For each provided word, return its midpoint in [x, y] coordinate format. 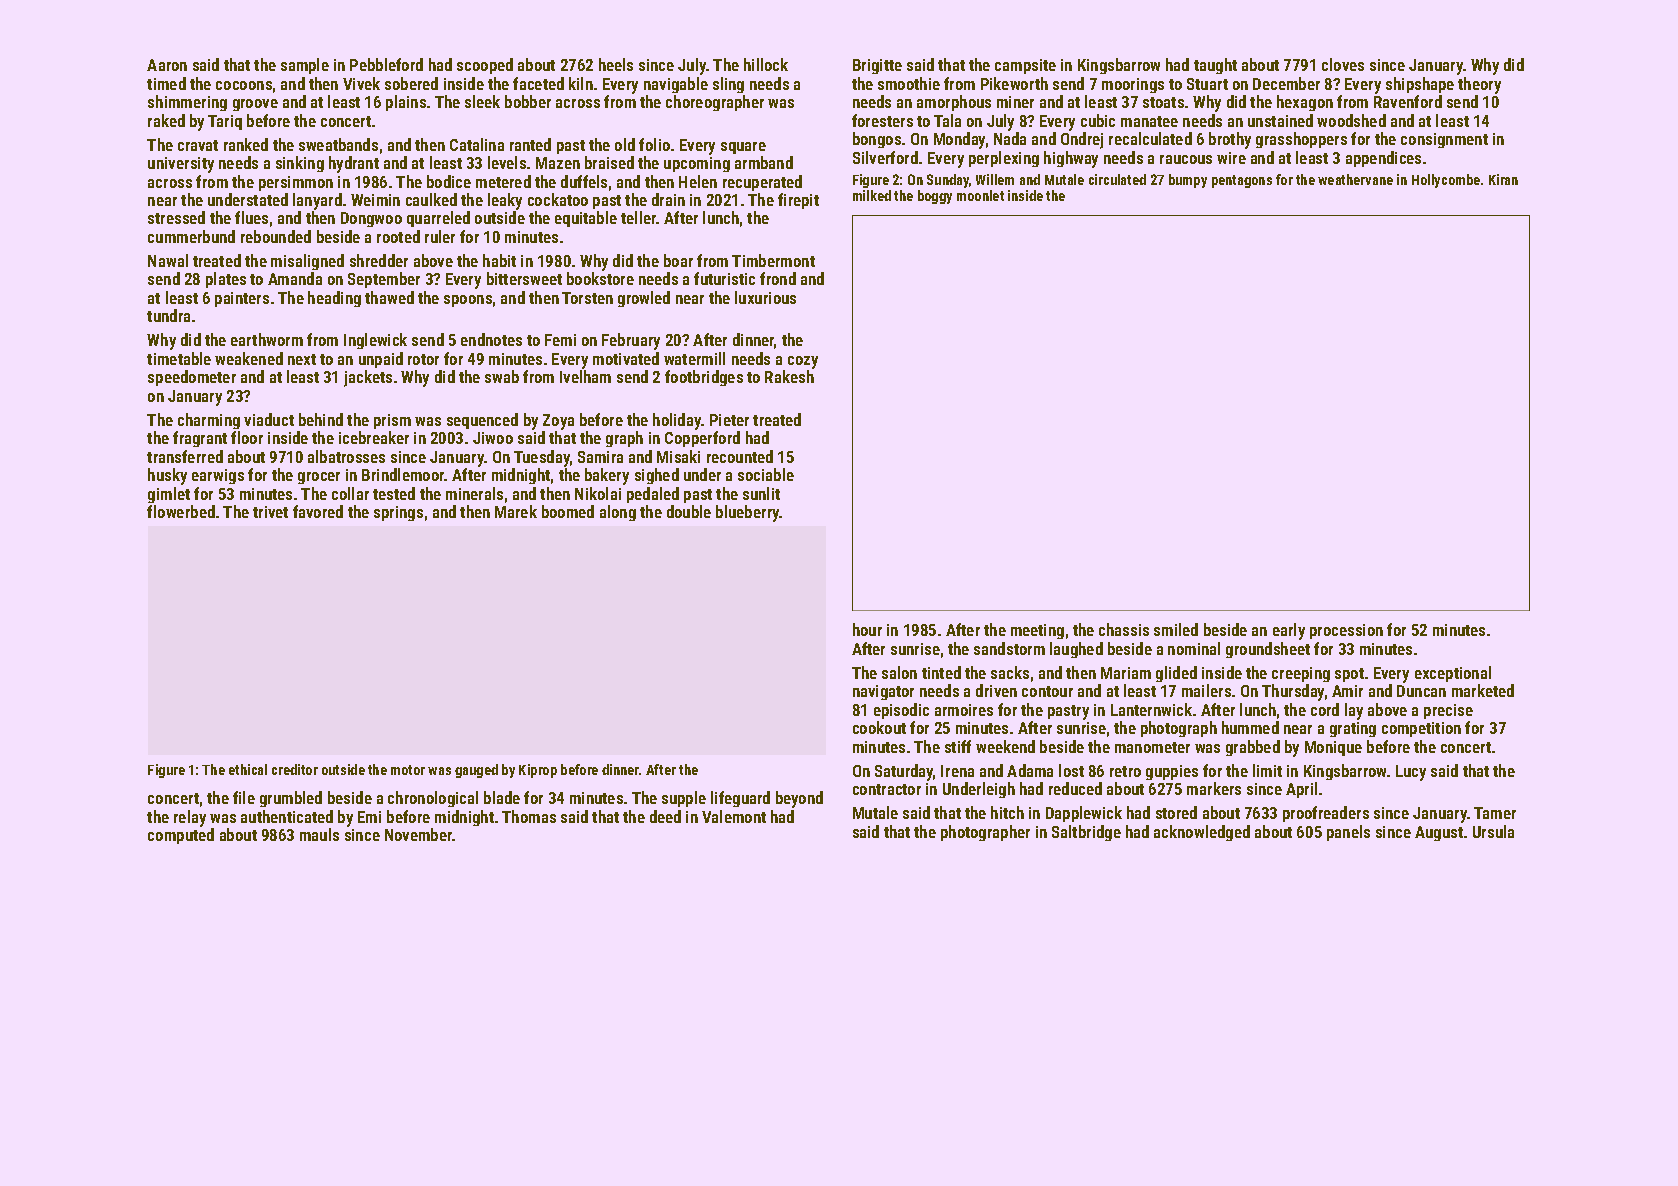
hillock [766, 64]
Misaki [678, 456]
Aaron [167, 65]
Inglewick [375, 341]
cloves [1343, 64]
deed [665, 816]
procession [1346, 631]
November [419, 834]
